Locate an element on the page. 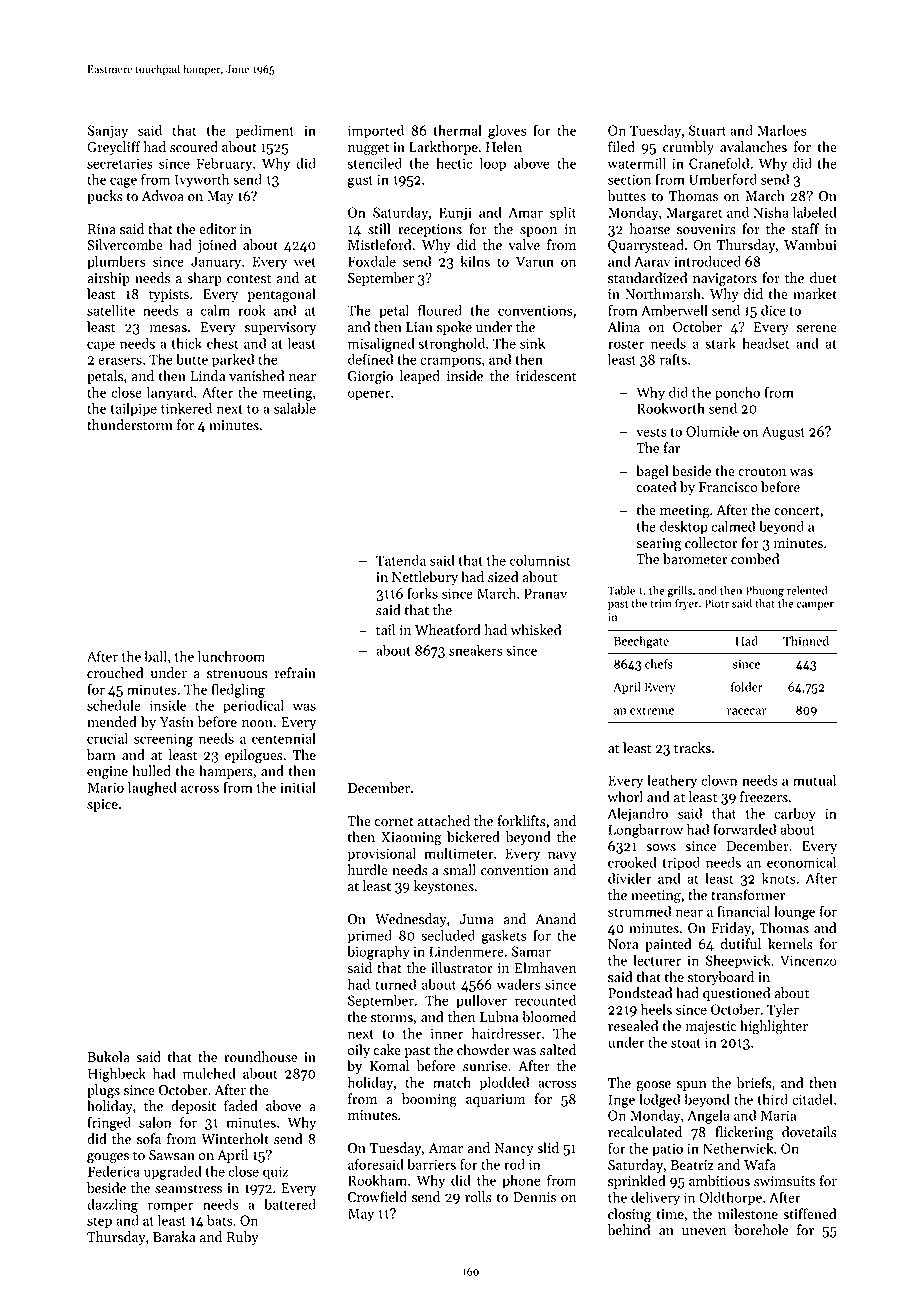  Vincenzo is located at coordinates (808, 960).
